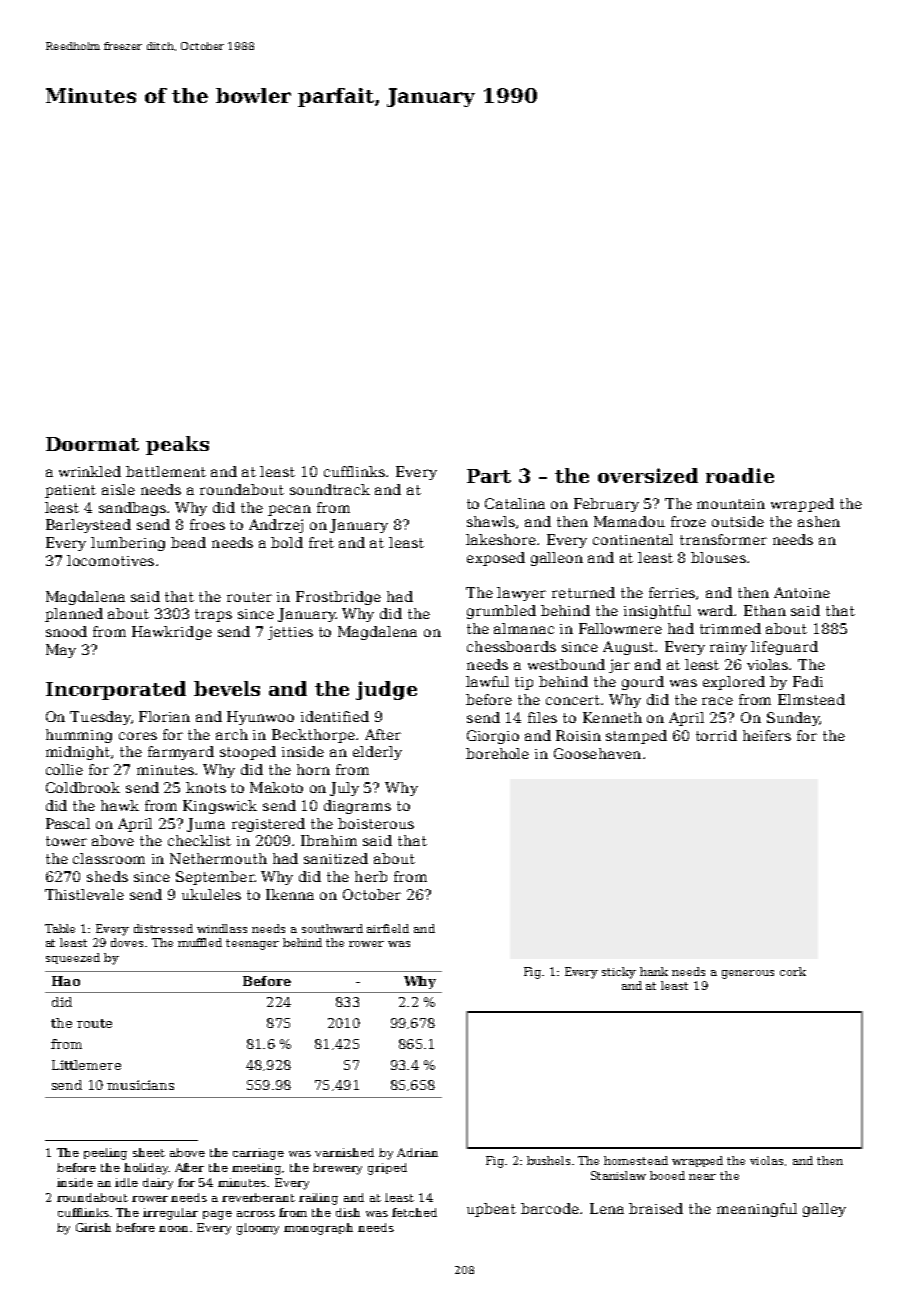  I want to click on hank, so click(654, 971).
